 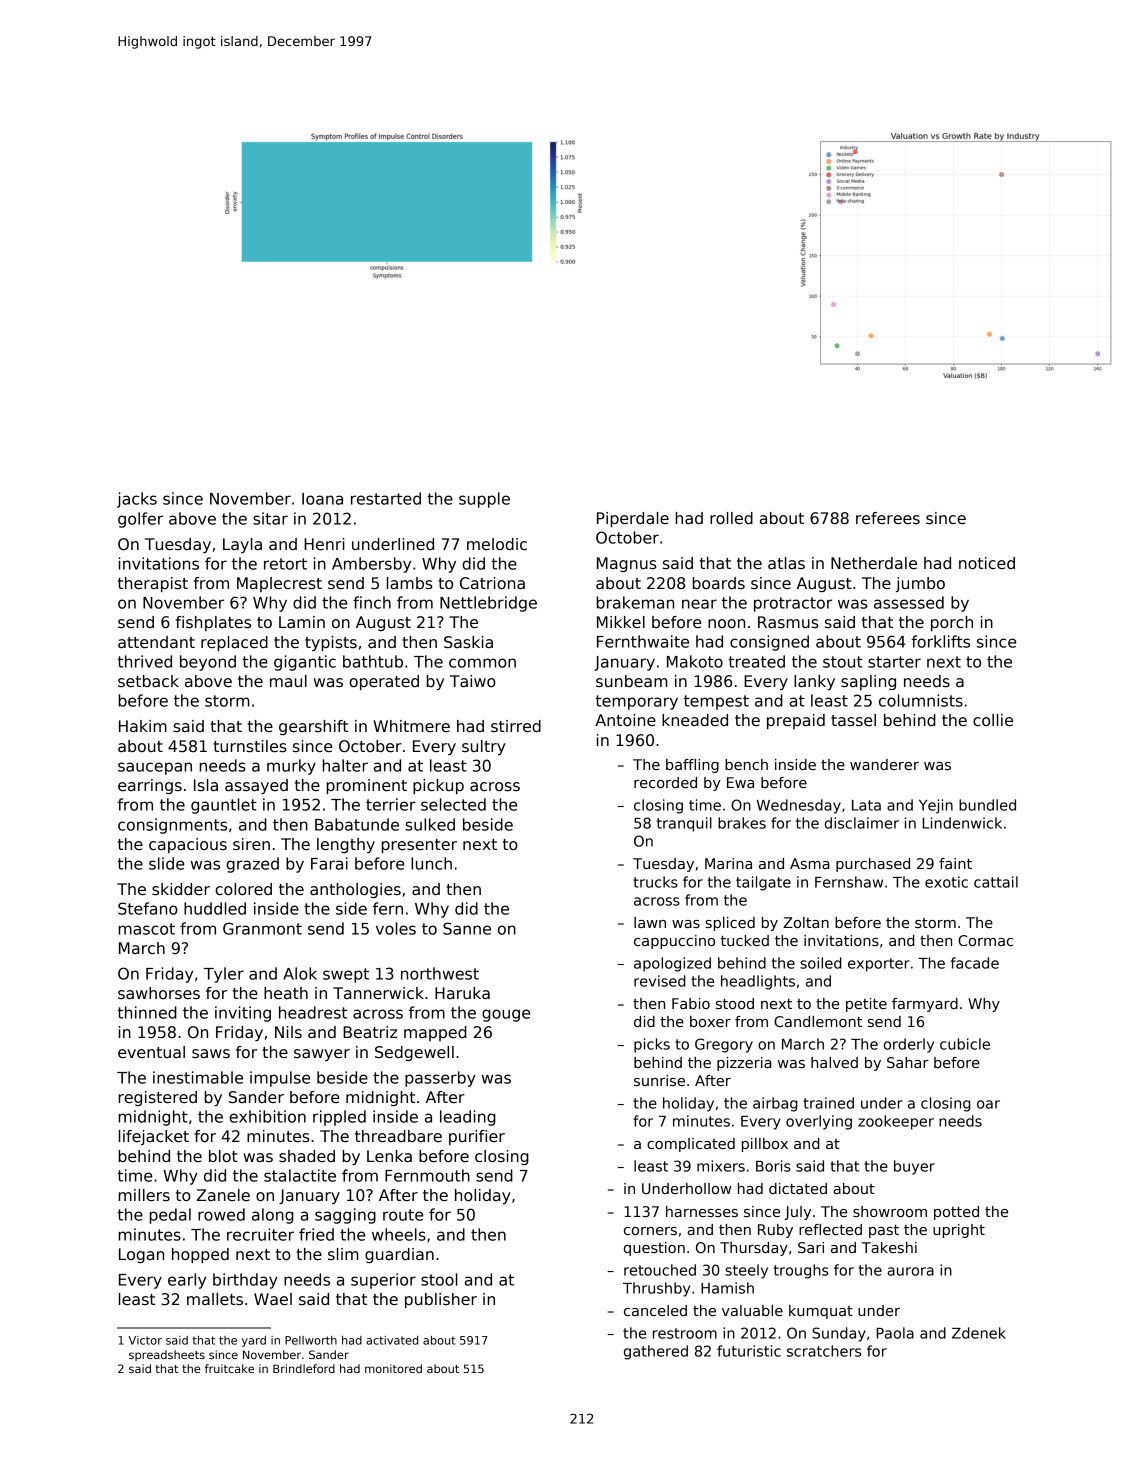 What do you see at coordinates (187, 1281) in the screenshot?
I see `early` at bounding box center [187, 1281].
